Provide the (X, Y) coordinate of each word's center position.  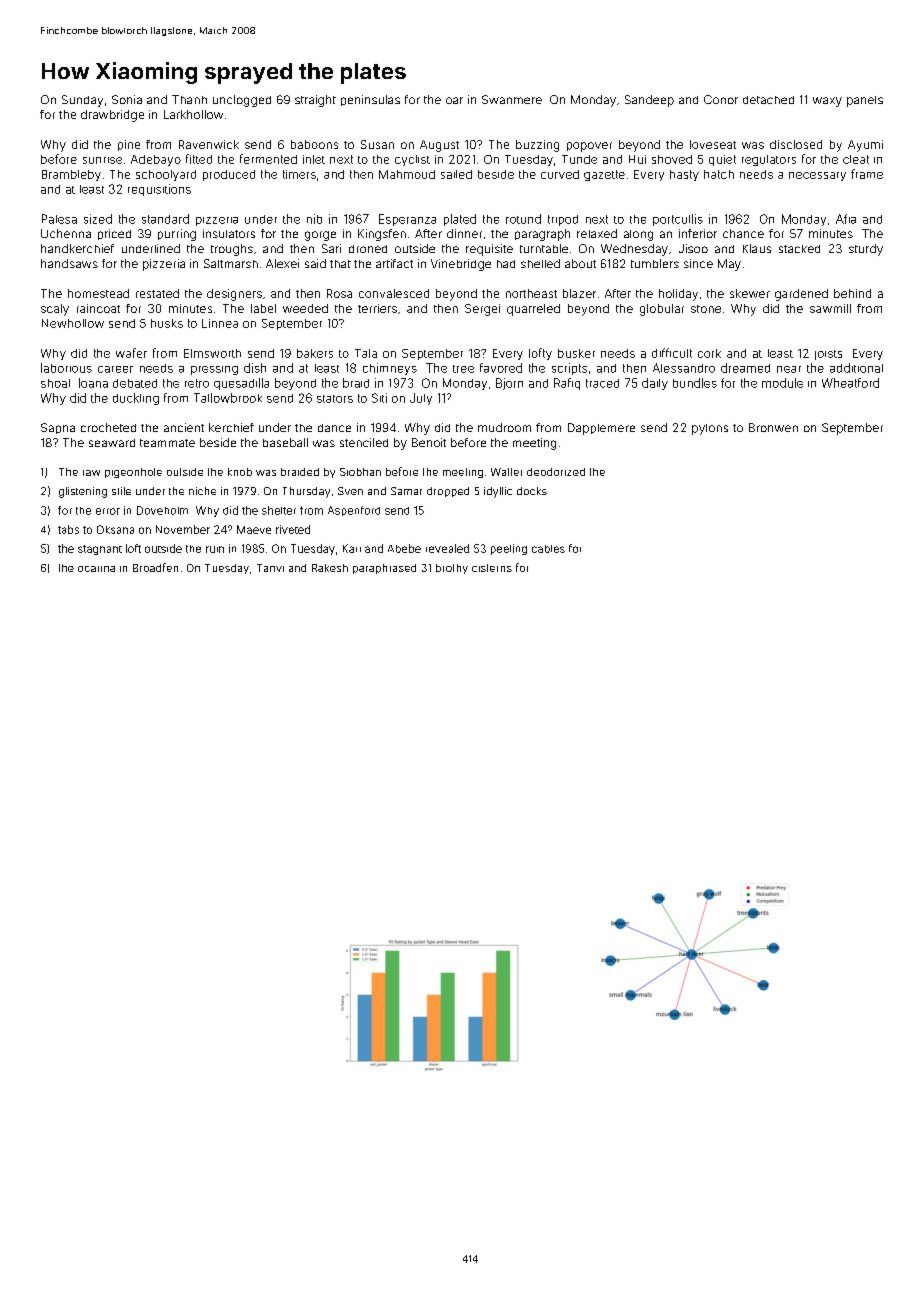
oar (454, 100)
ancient (184, 427)
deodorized (556, 472)
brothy (452, 569)
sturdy (866, 250)
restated (157, 293)
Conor (721, 99)
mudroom (504, 427)
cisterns (492, 568)
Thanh (189, 99)
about (580, 263)
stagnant (100, 550)
